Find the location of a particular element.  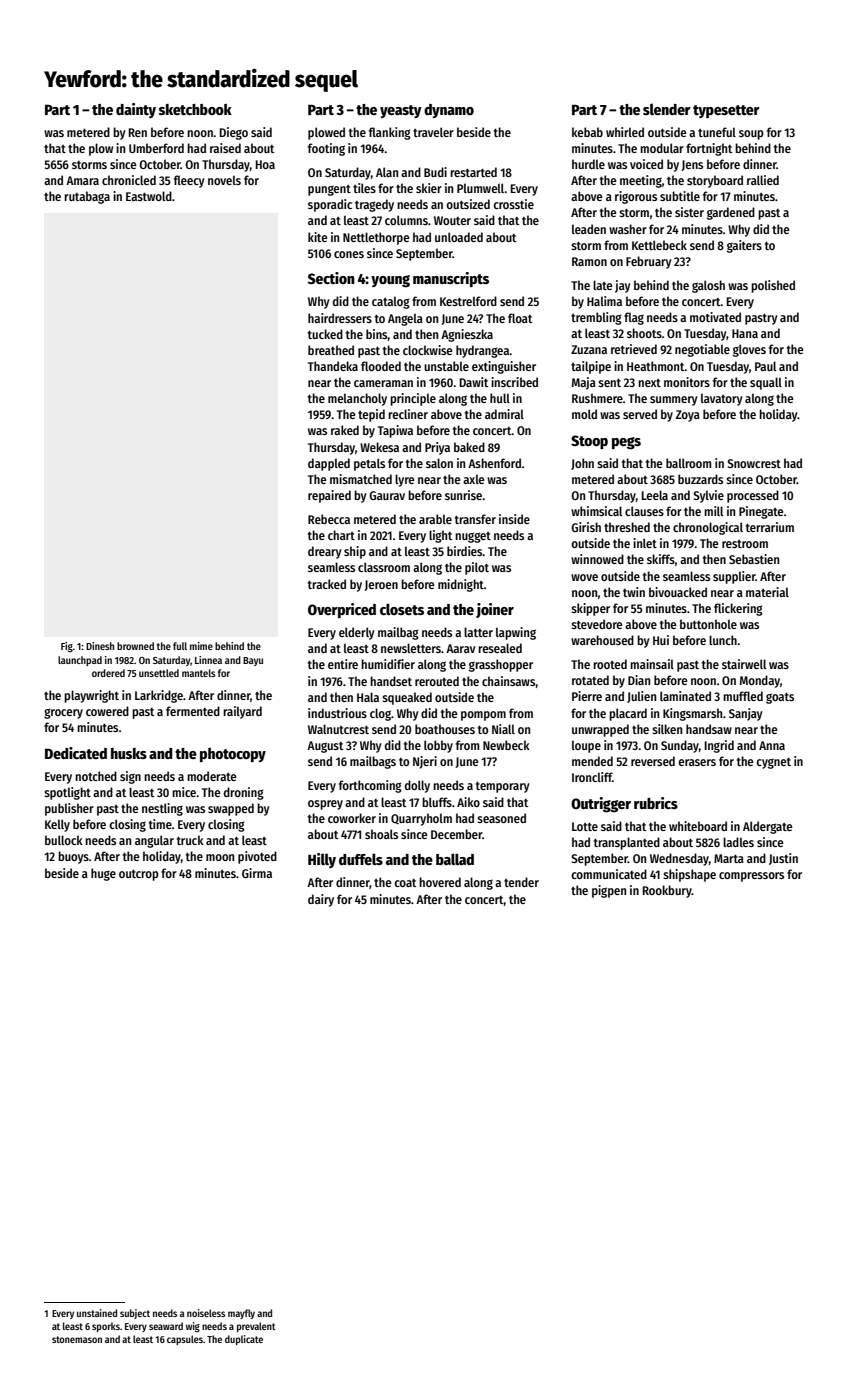

Zoya is located at coordinates (688, 416).
